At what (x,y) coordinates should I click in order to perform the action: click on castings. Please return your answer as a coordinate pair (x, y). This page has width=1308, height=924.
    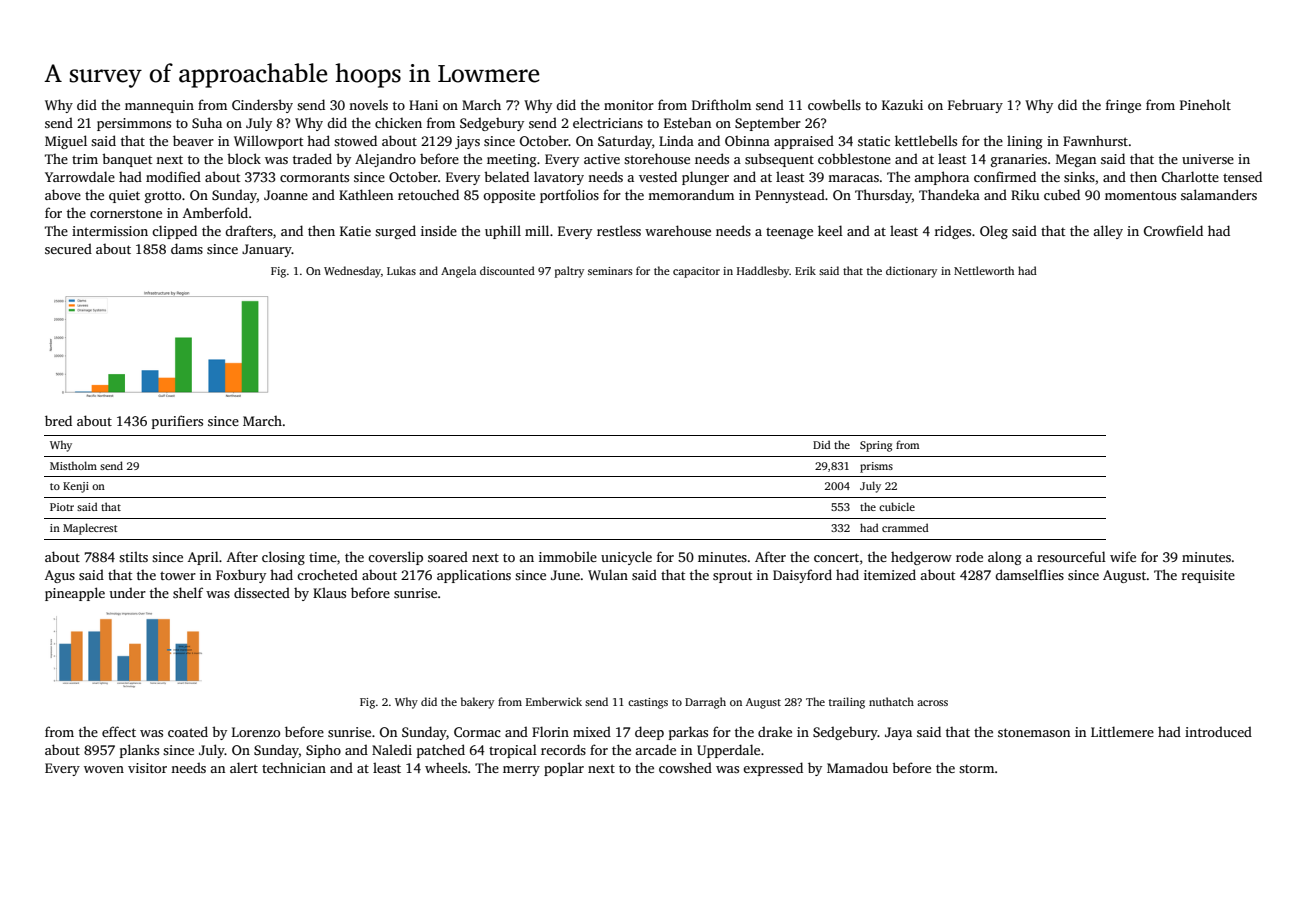
    Looking at the image, I should click on (648, 703).
